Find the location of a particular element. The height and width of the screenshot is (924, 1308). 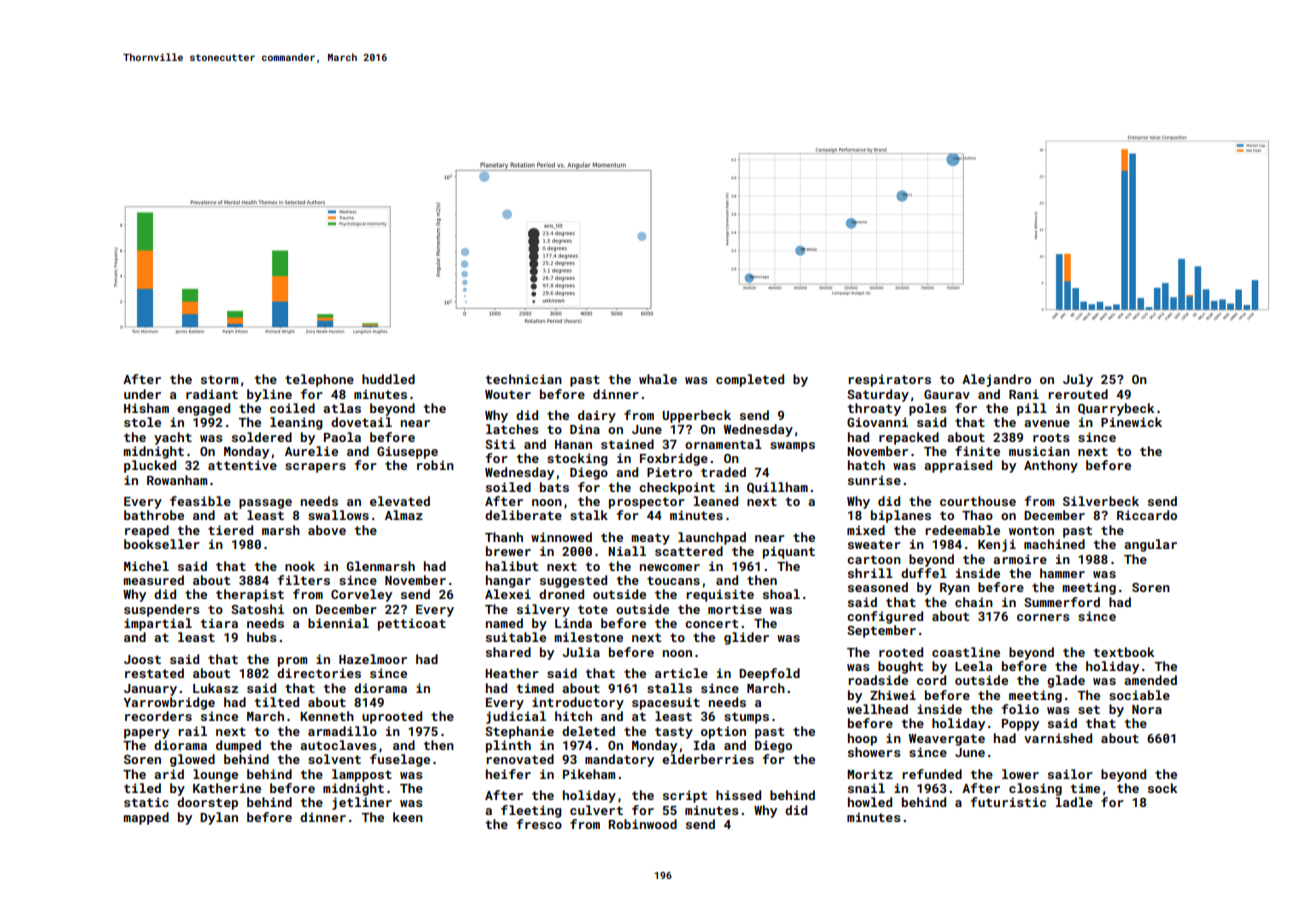

mapped is located at coordinates (146, 818).
